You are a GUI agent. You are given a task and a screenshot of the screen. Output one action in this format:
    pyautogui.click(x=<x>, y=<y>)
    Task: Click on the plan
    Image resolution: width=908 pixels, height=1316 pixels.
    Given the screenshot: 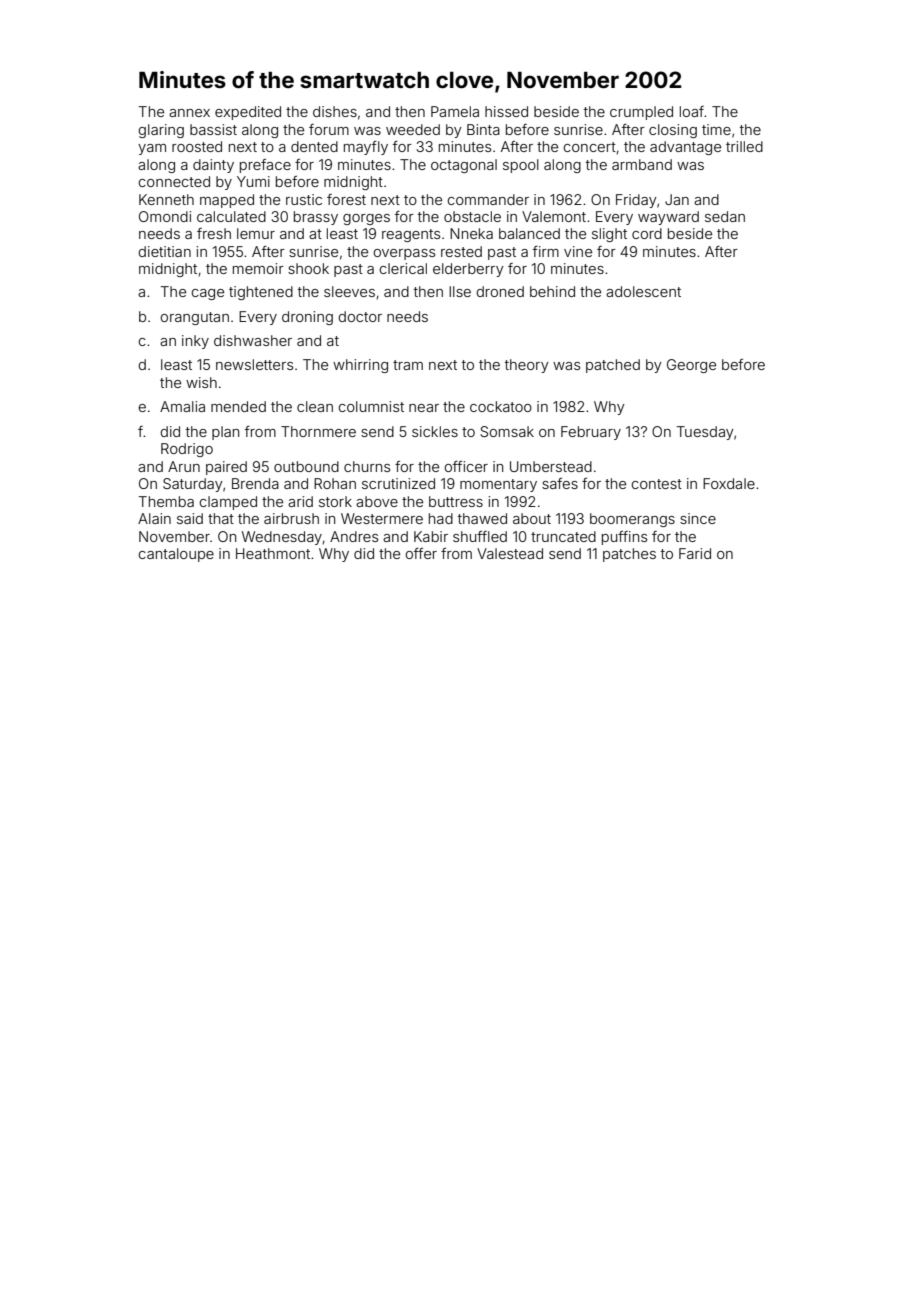 What is the action you would take?
    pyautogui.click(x=225, y=433)
